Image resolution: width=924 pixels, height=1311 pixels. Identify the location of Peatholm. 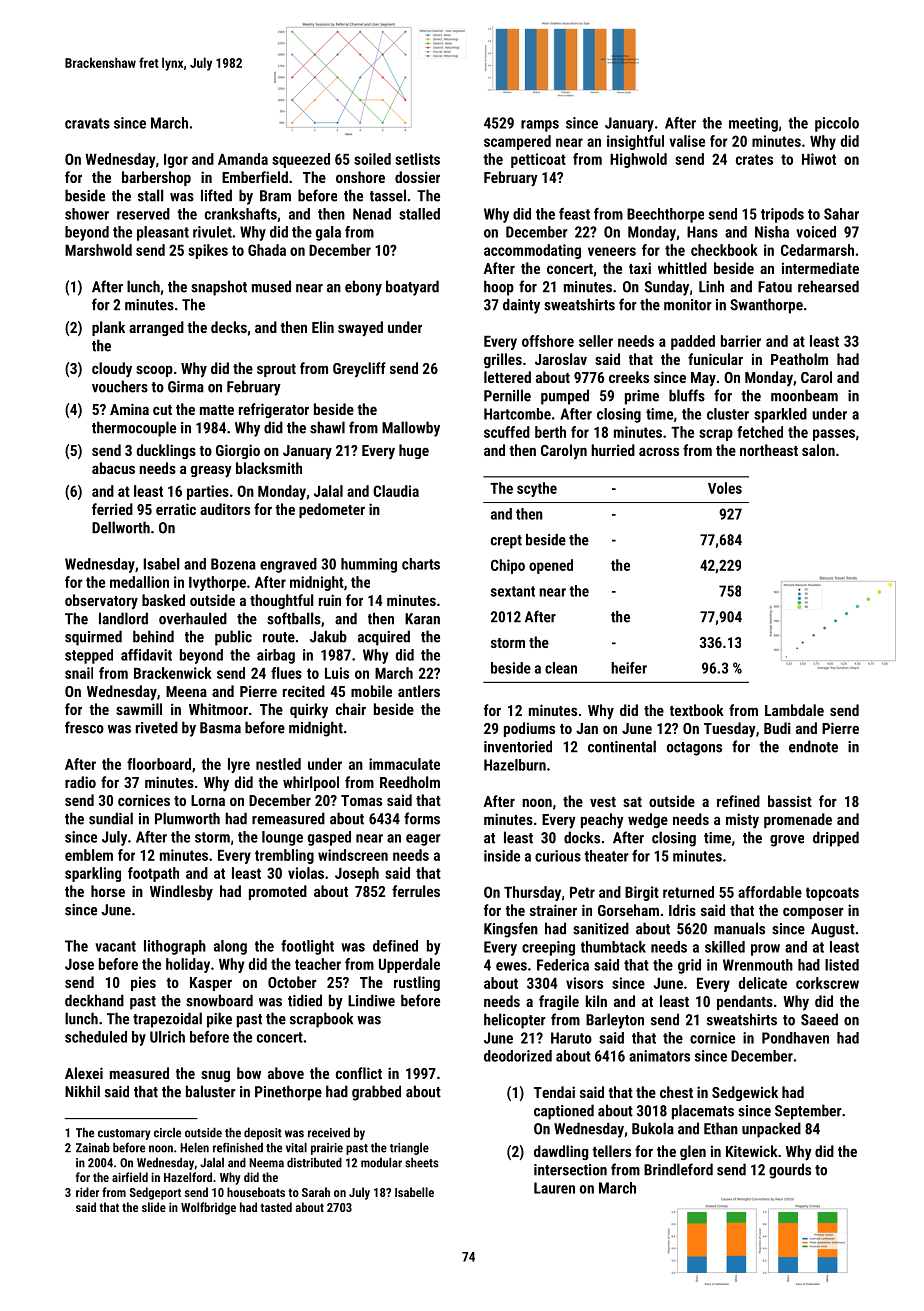
(799, 359).
